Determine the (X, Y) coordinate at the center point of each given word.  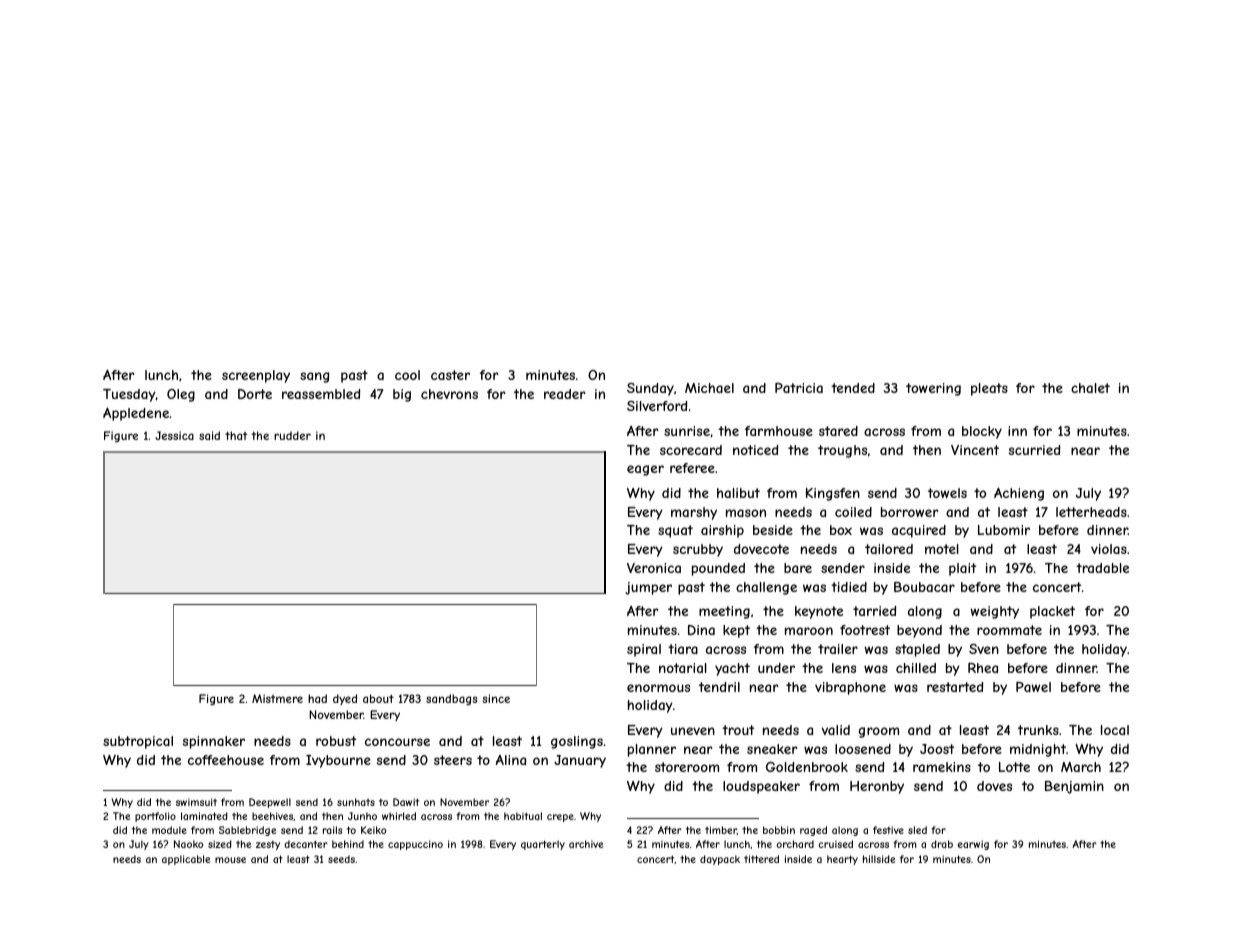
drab (942, 844)
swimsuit (196, 802)
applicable (186, 860)
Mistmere (277, 698)
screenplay (256, 376)
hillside (879, 859)
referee (692, 468)
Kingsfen (833, 494)
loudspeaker (761, 787)
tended (853, 388)
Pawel (1033, 687)
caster (450, 375)
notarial (683, 668)
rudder (292, 435)
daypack (720, 860)
